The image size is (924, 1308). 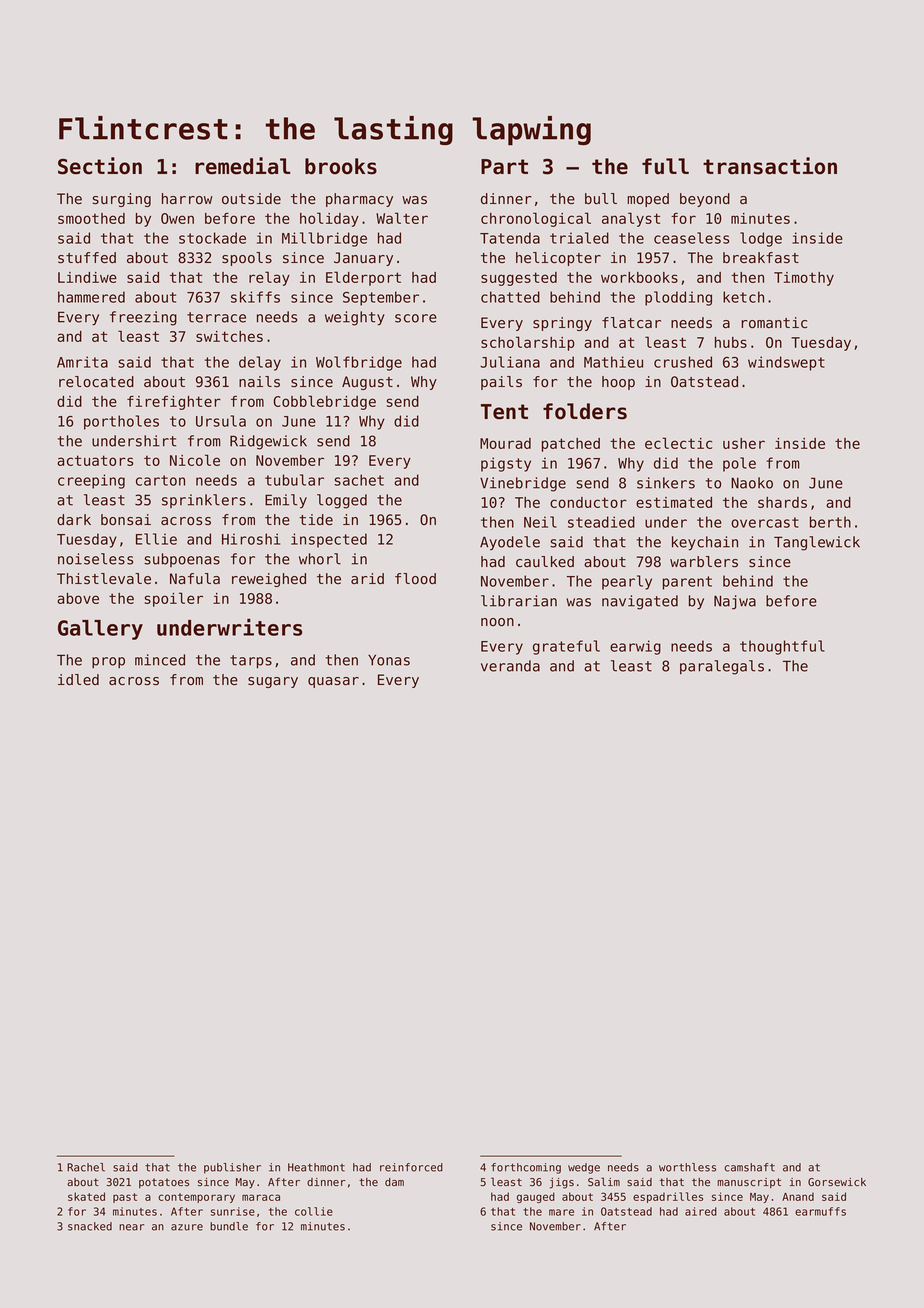 I want to click on Millbridge, so click(x=324, y=239).
